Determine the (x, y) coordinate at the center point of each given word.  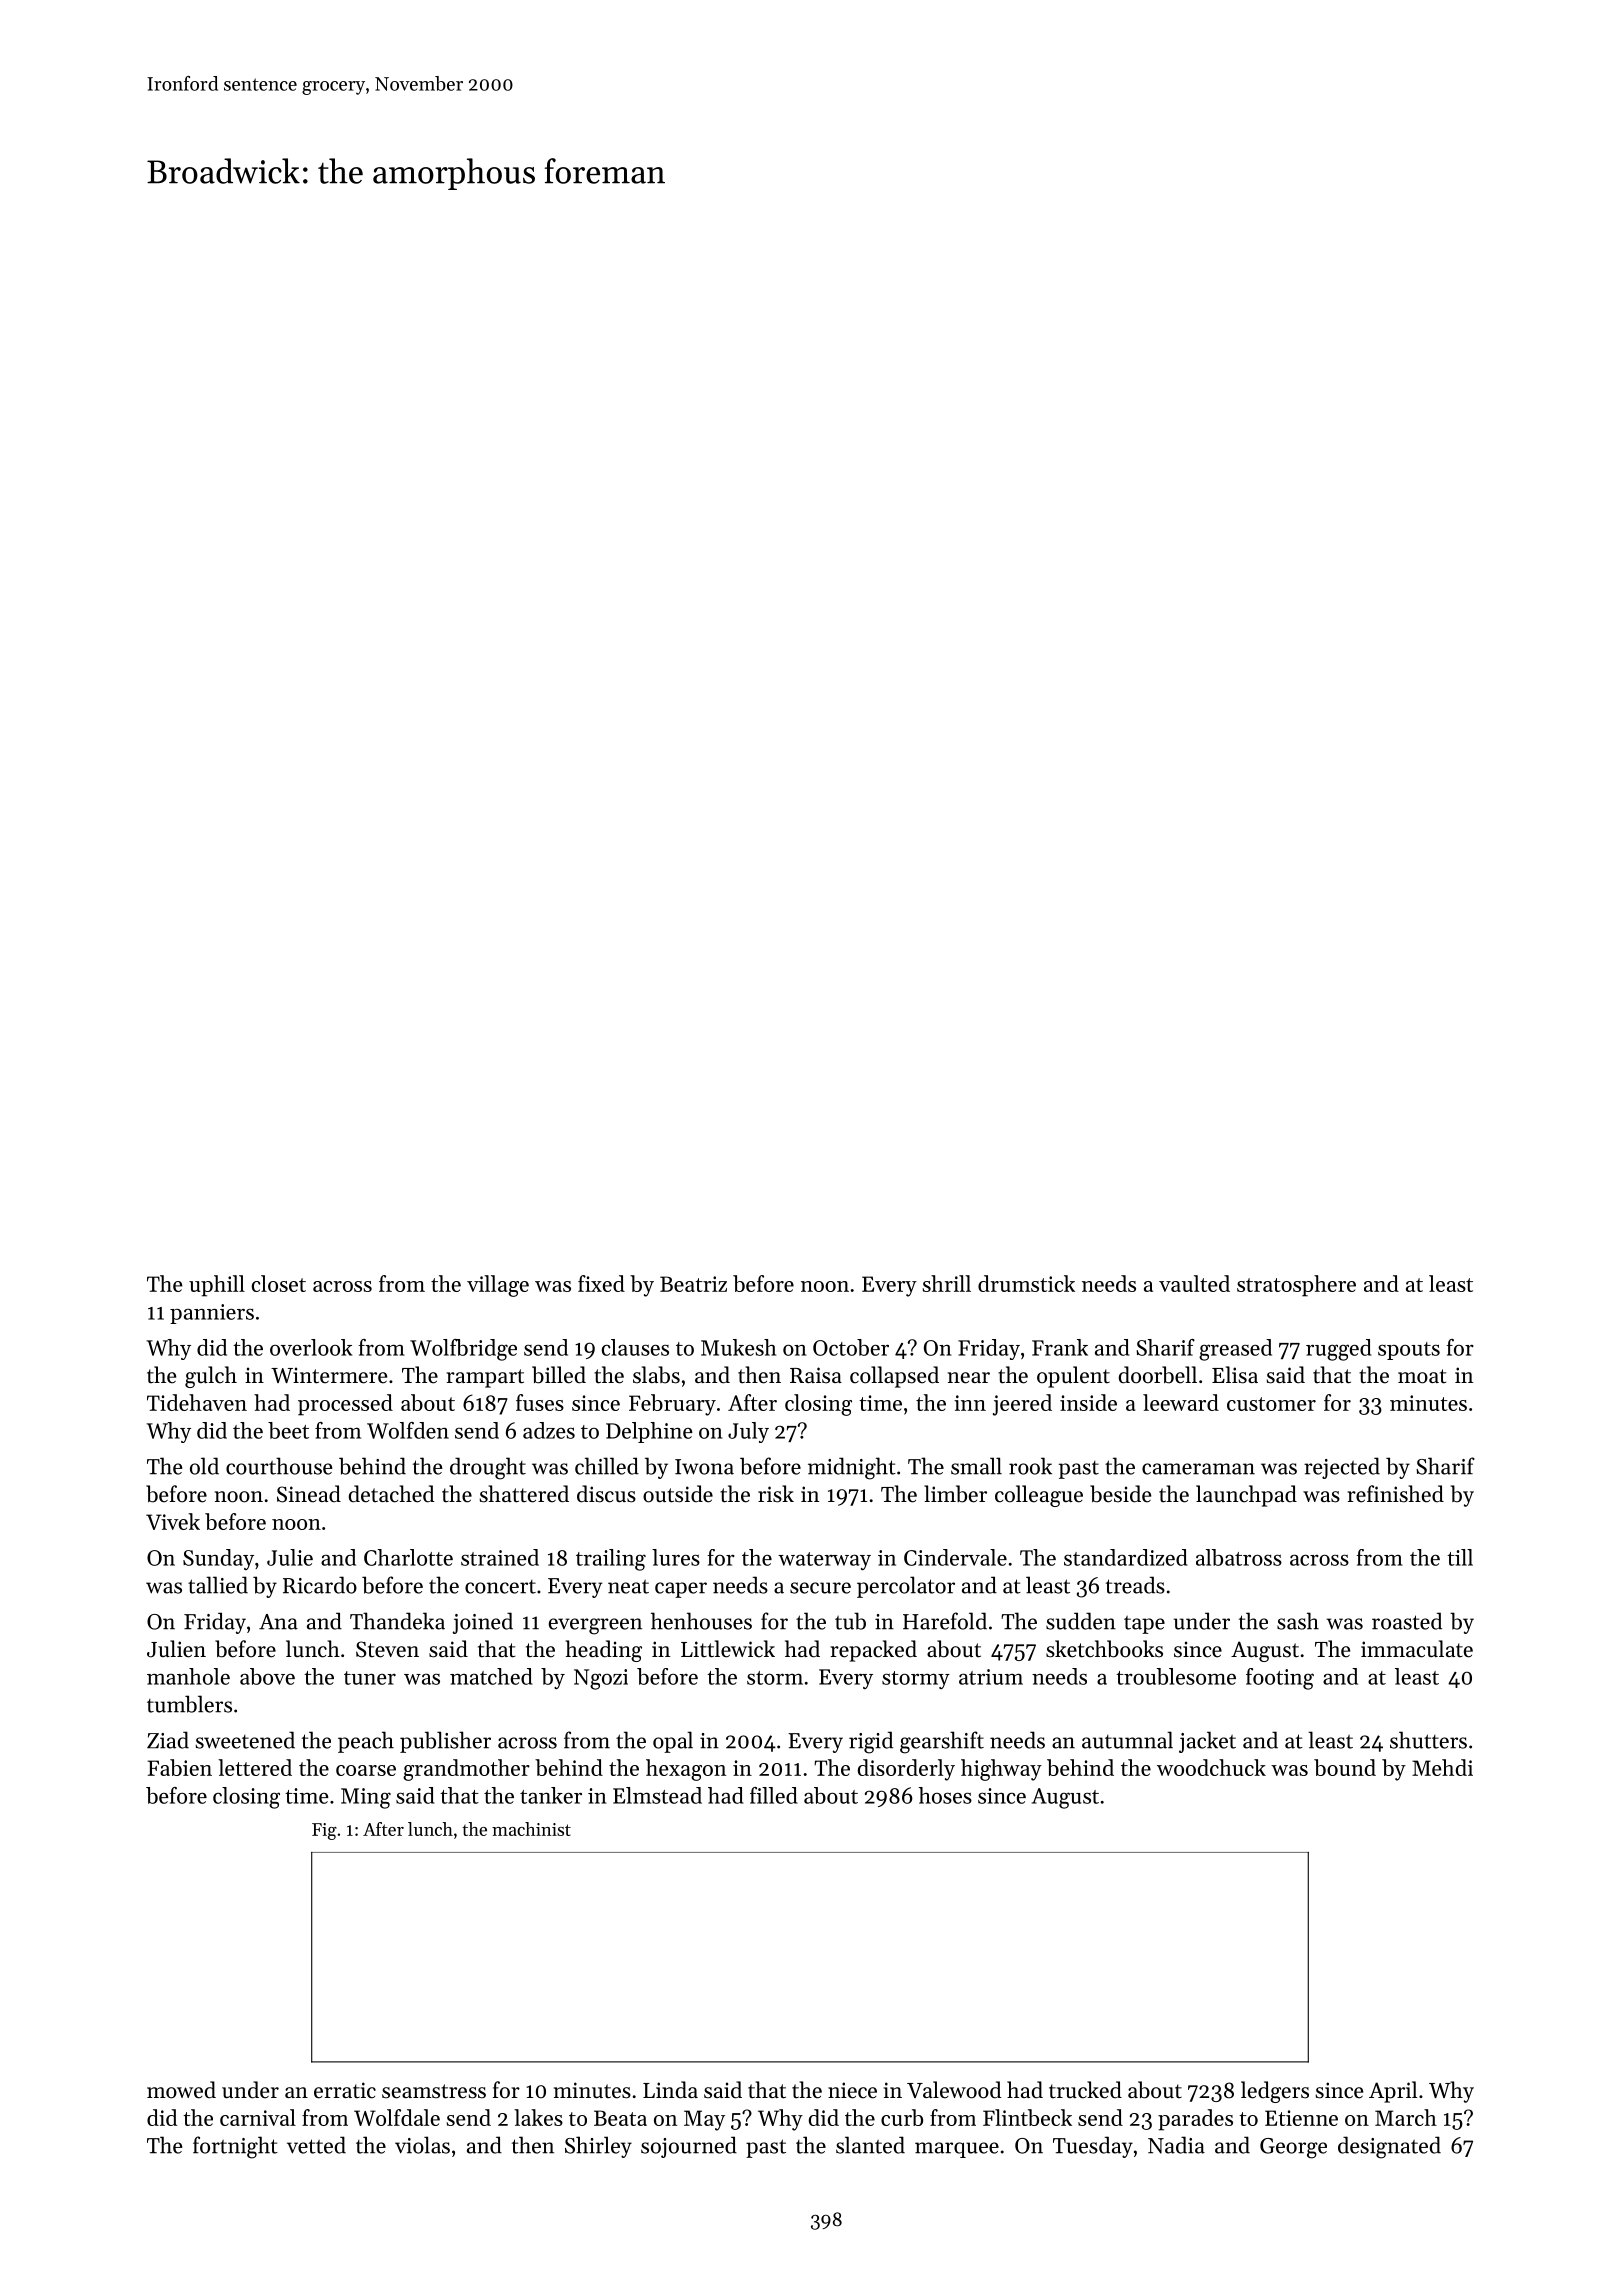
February (672, 1405)
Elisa (1235, 1375)
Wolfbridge (463, 1350)
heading (604, 1651)
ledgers (1275, 2092)
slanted (870, 2145)
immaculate (1417, 1649)
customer (1271, 1404)
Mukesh (738, 1347)
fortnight (235, 2147)
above (267, 1676)
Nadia (1176, 2145)
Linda (670, 2090)
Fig (324, 1831)
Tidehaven (197, 1402)
